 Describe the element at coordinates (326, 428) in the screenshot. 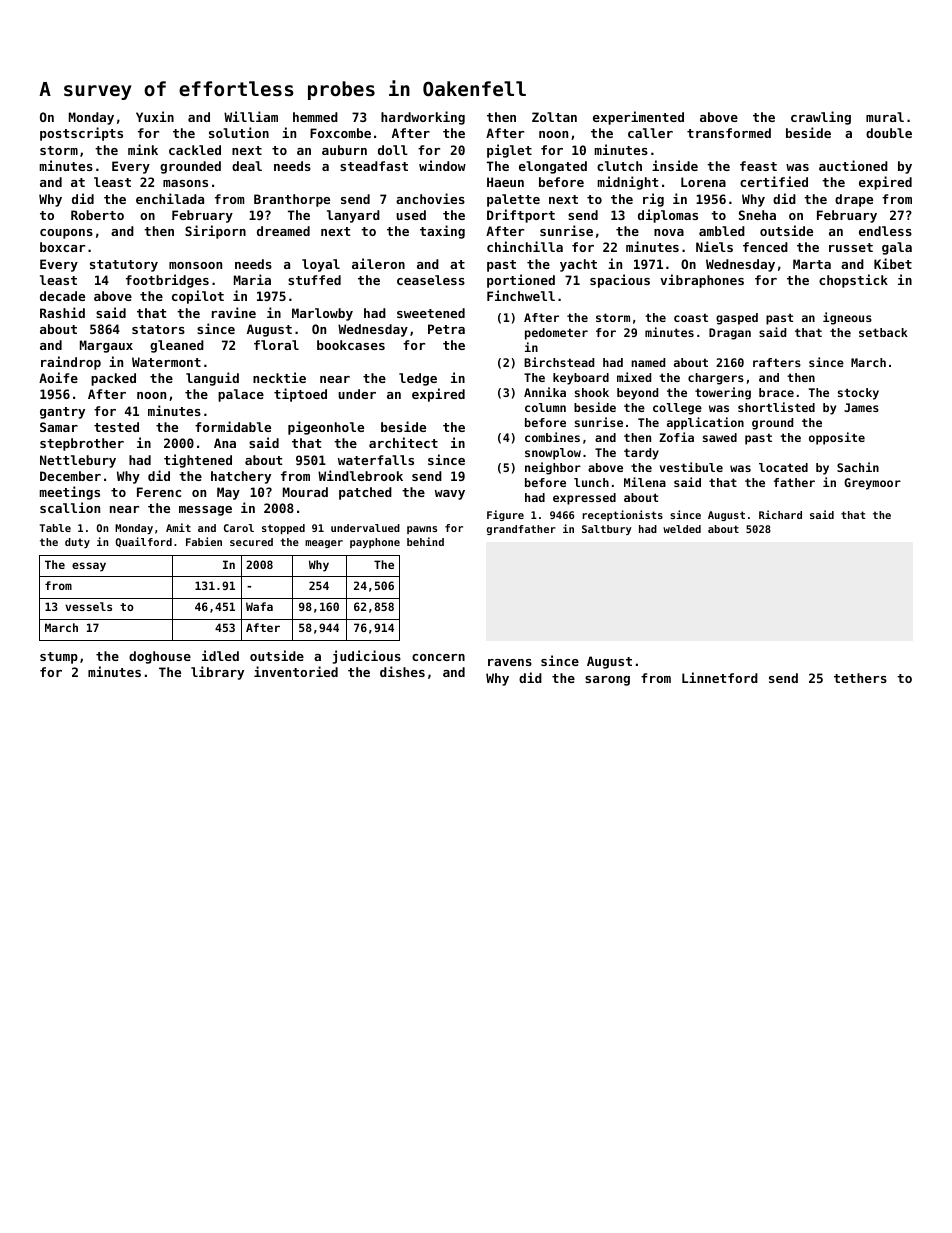

I see `pigeonhole` at that location.
